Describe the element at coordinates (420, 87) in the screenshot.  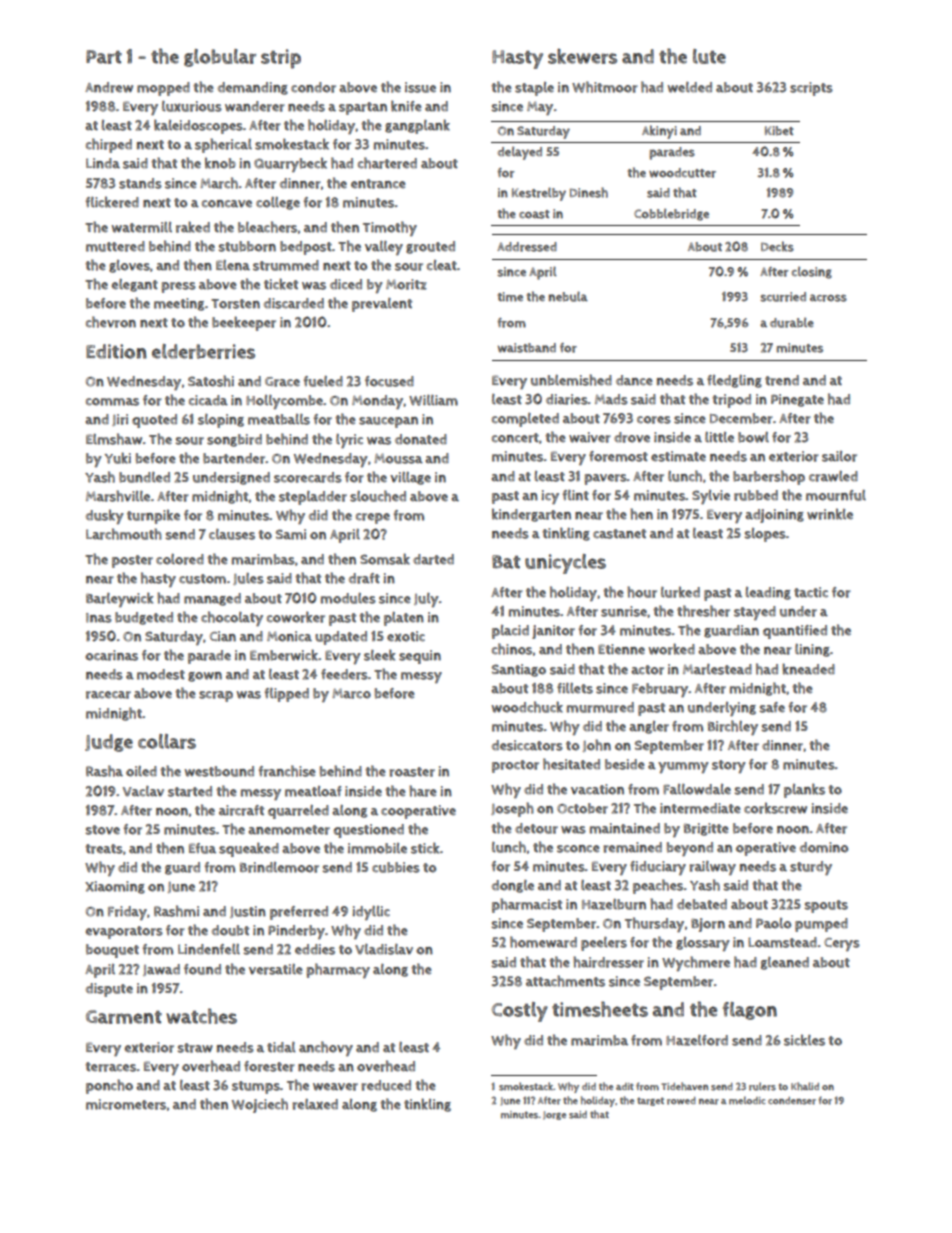
I see `issue` at that location.
